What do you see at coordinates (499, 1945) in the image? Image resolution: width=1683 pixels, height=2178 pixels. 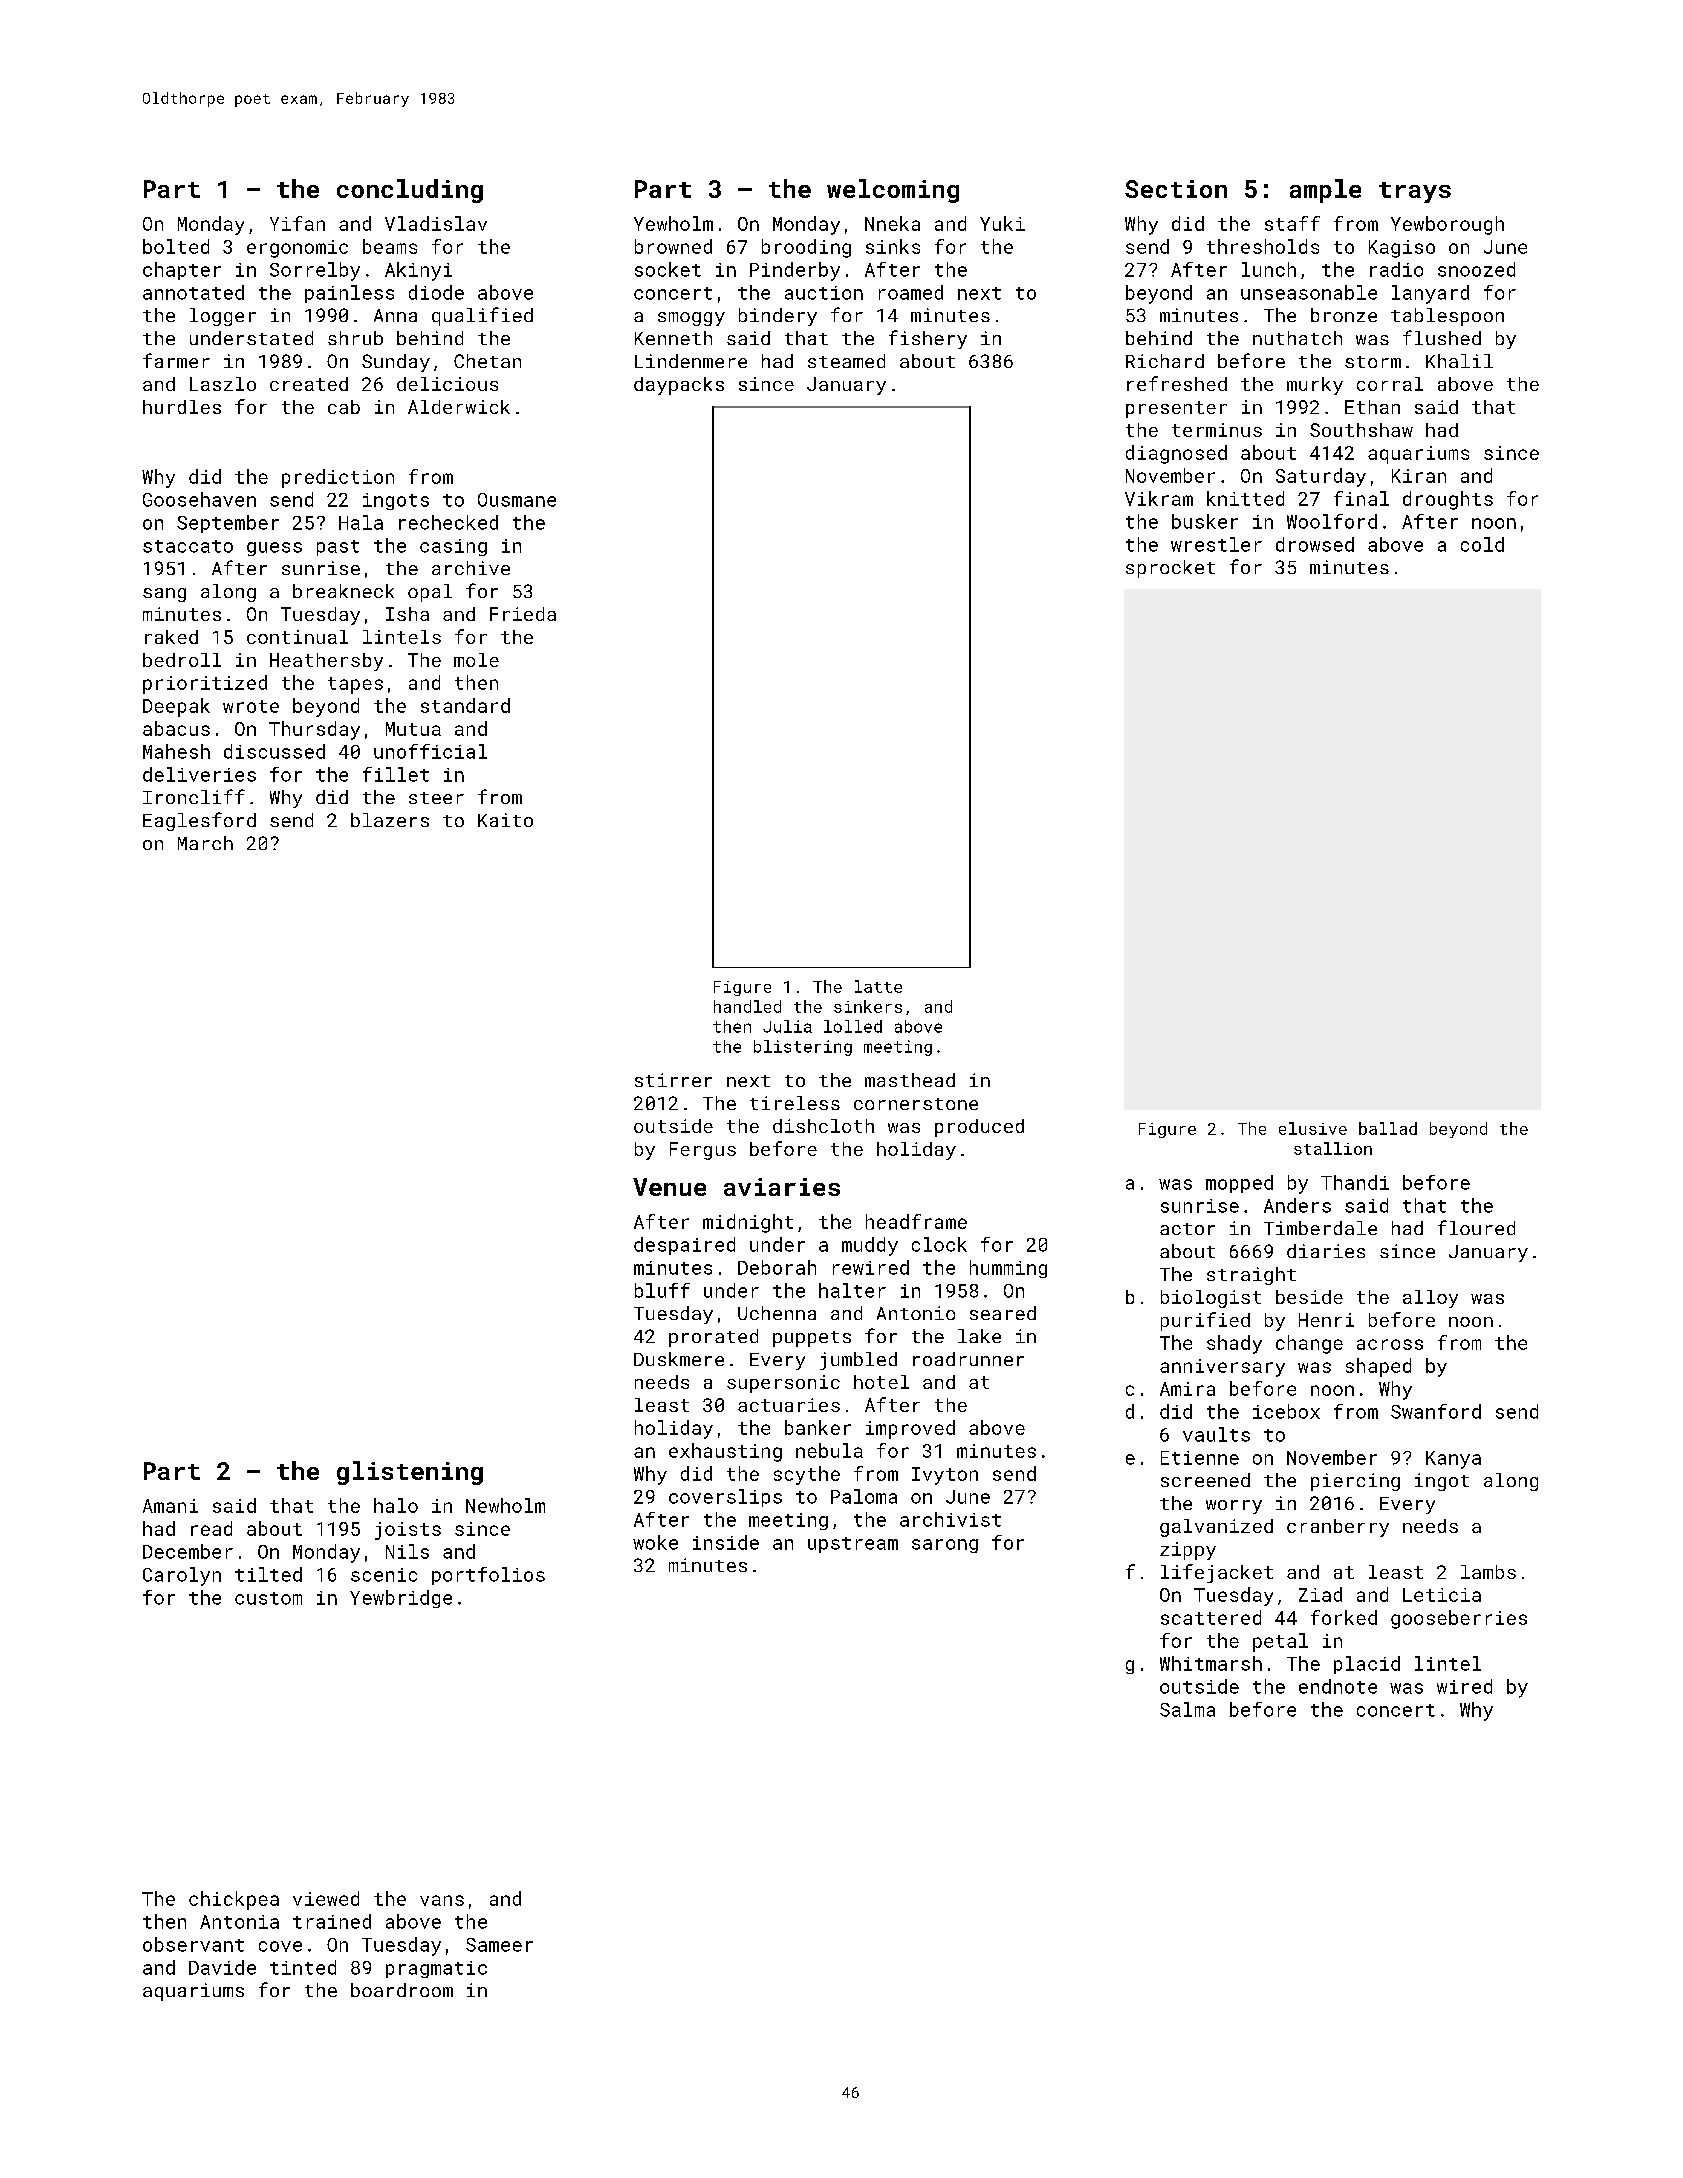 I see `Sameer` at bounding box center [499, 1945].
